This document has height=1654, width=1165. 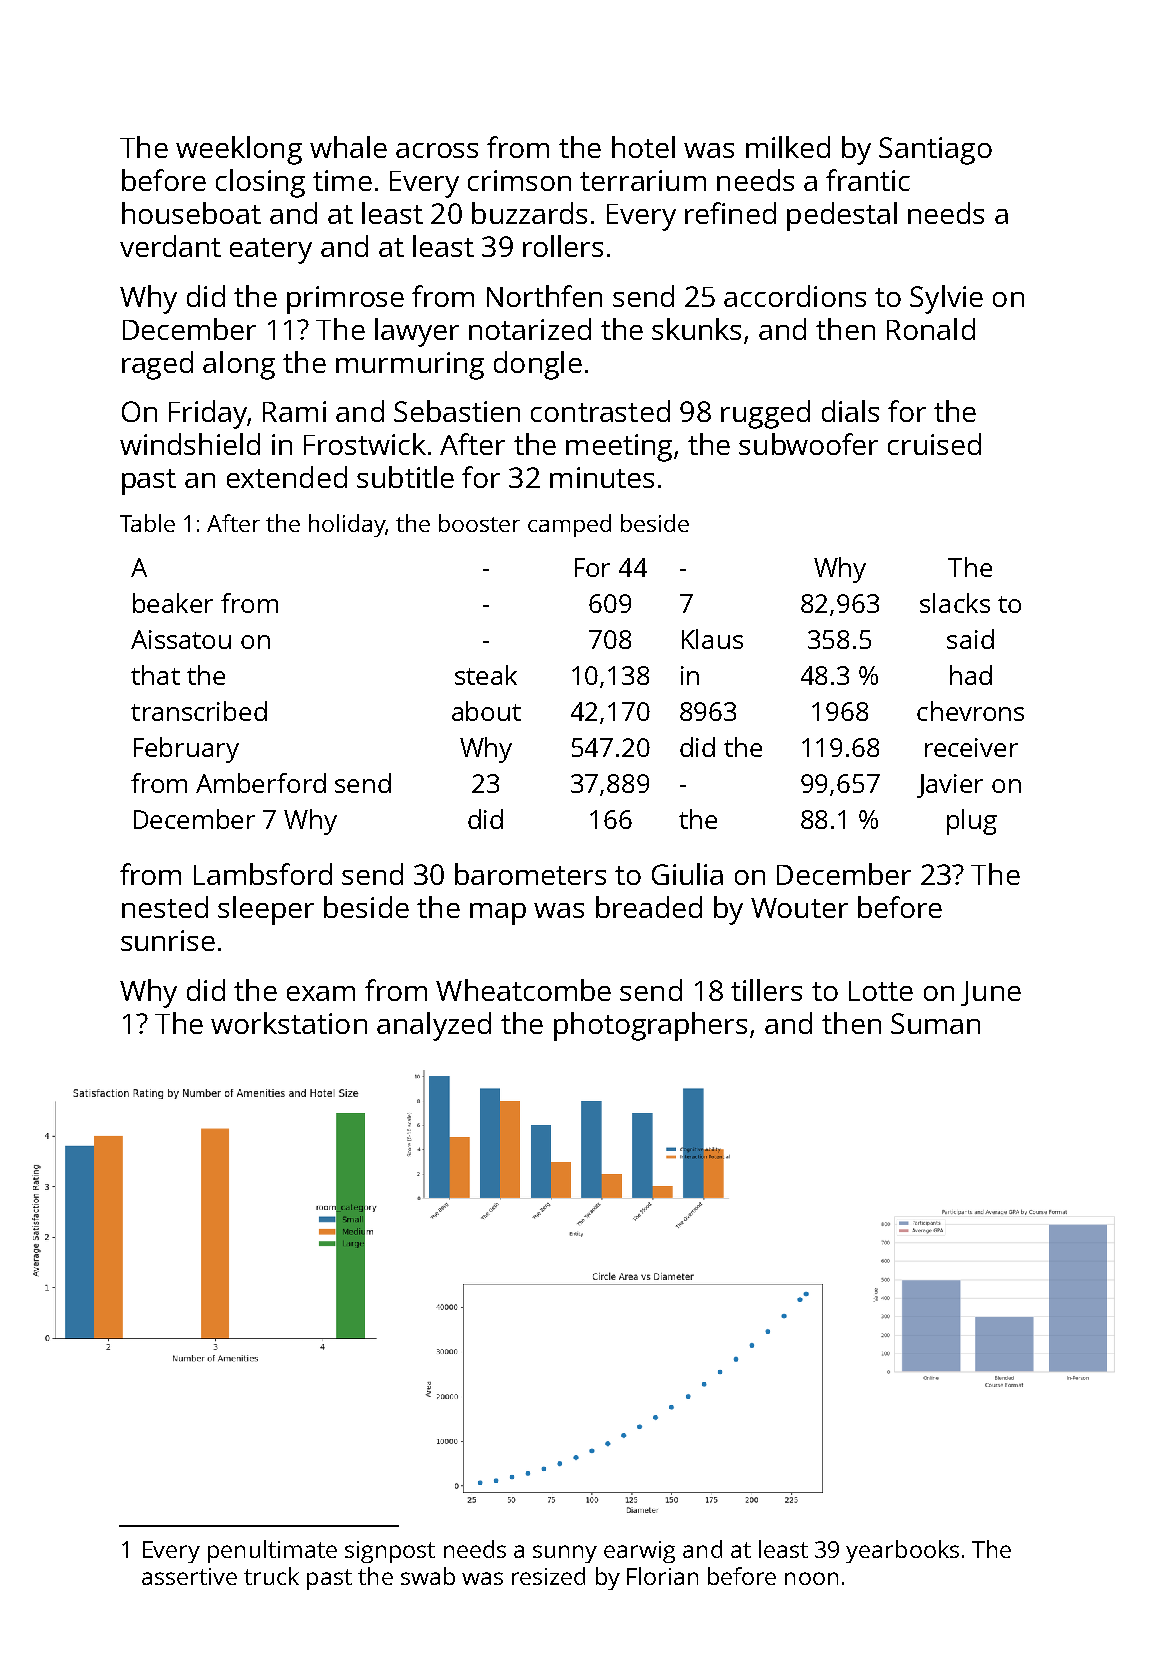 I want to click on yearbooks, so click(x=902, y=1551).
